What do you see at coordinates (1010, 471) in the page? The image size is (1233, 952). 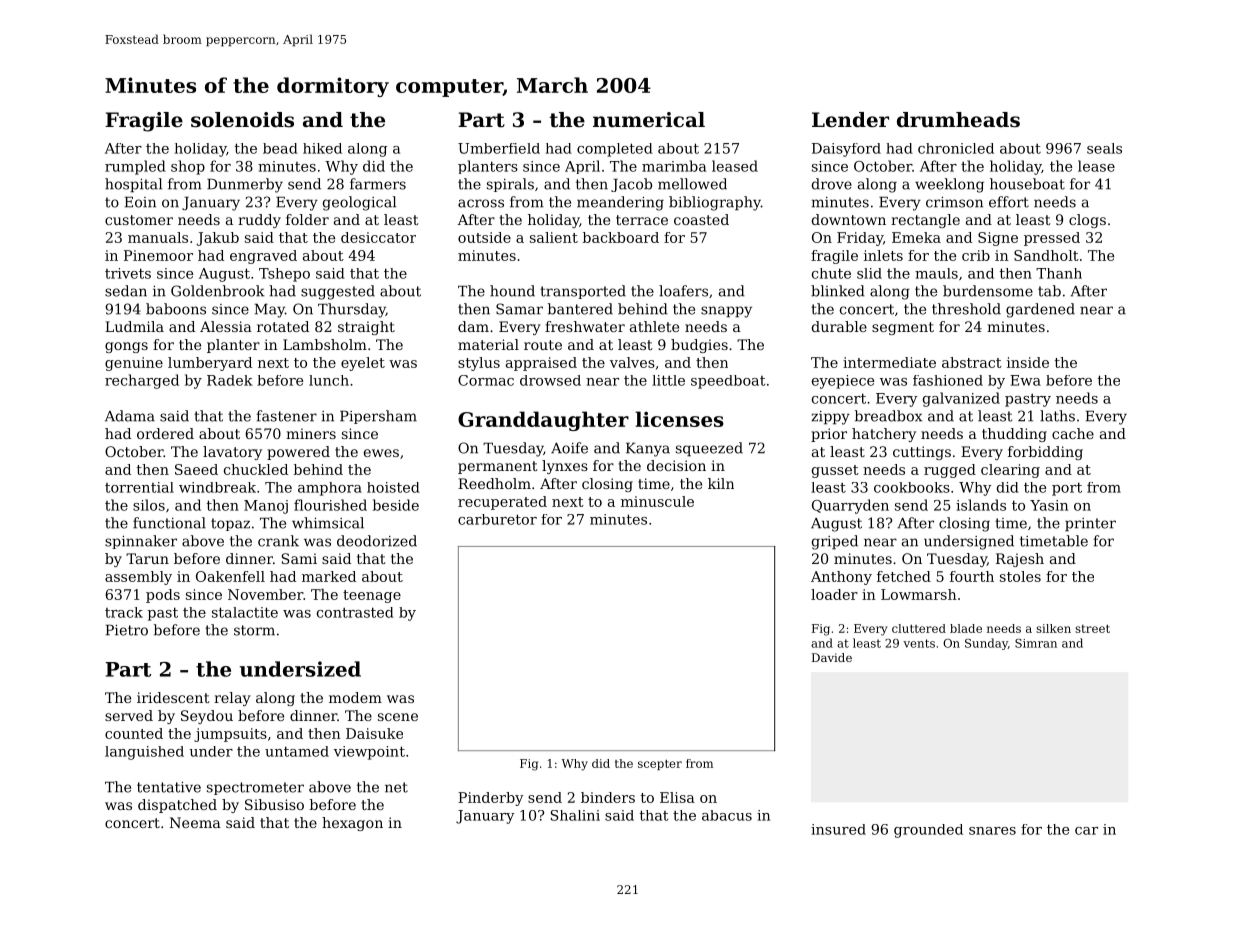 I see `clearing` at bounding box center [1010, 471].
